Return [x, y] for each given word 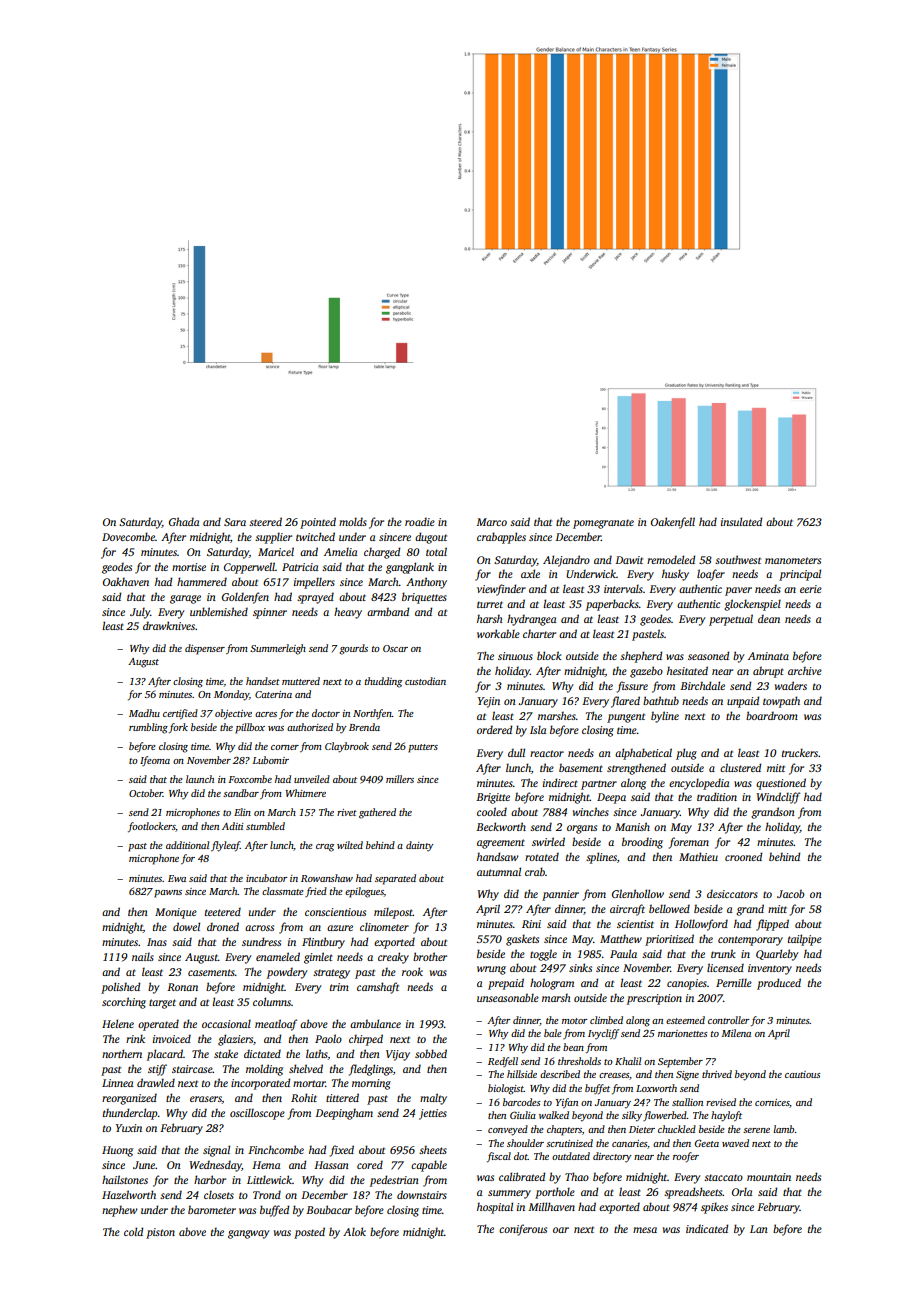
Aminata [768, 656]
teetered [223, 911]
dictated [262, 1053]
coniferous [523, 1230]
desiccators [732, 893]
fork [178, 728]
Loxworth [656, 1088]
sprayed [315, 598]
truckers [800, 752]
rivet [347, 812]
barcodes [522, 1102]
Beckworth [501, 826]
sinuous [515, 656]
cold [133, 1231]
